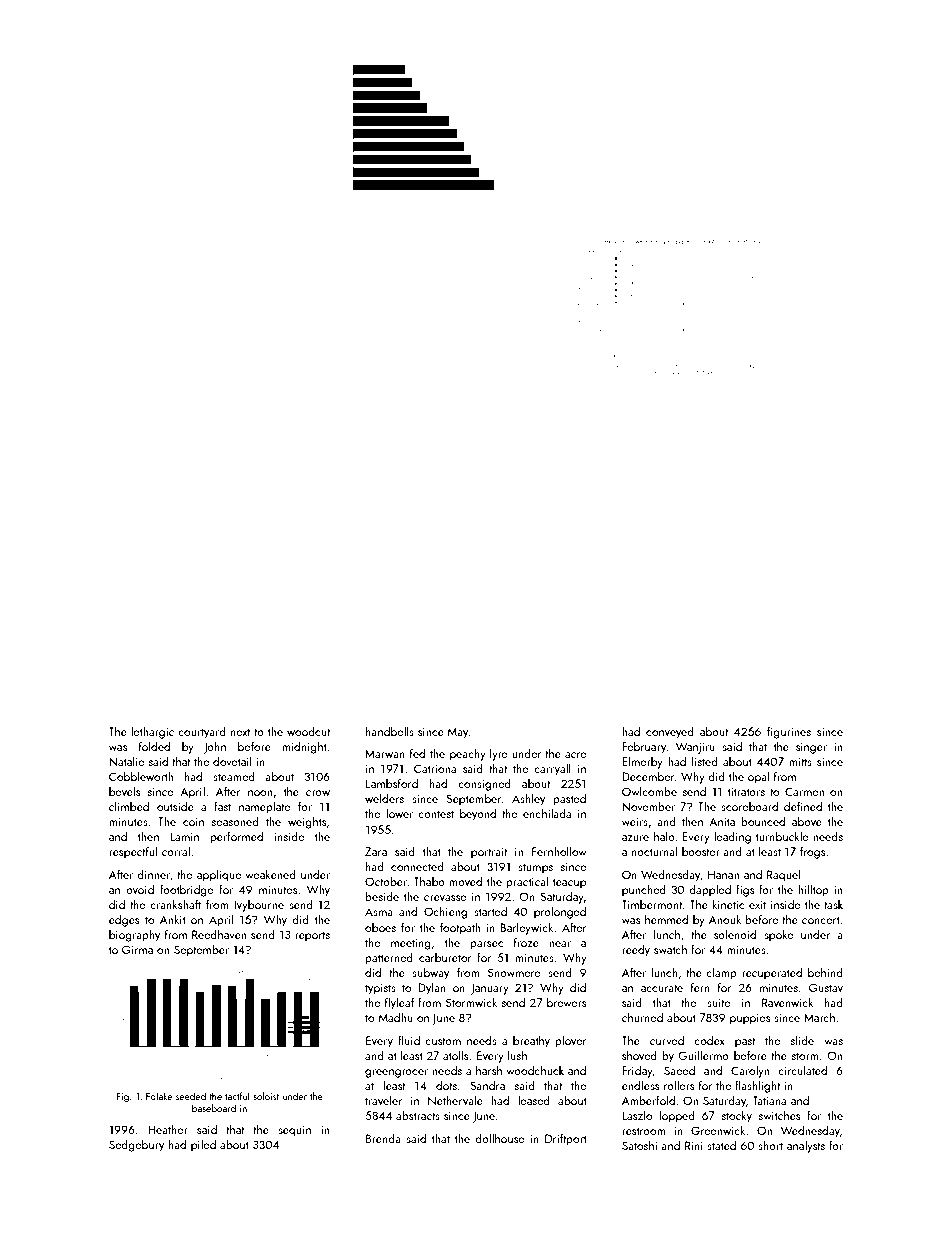 This document has height=1233, width=952. What do you see at coordinates (383, 1138) in the document?
I see `Brenda` at bounding box center [383, 1138].
